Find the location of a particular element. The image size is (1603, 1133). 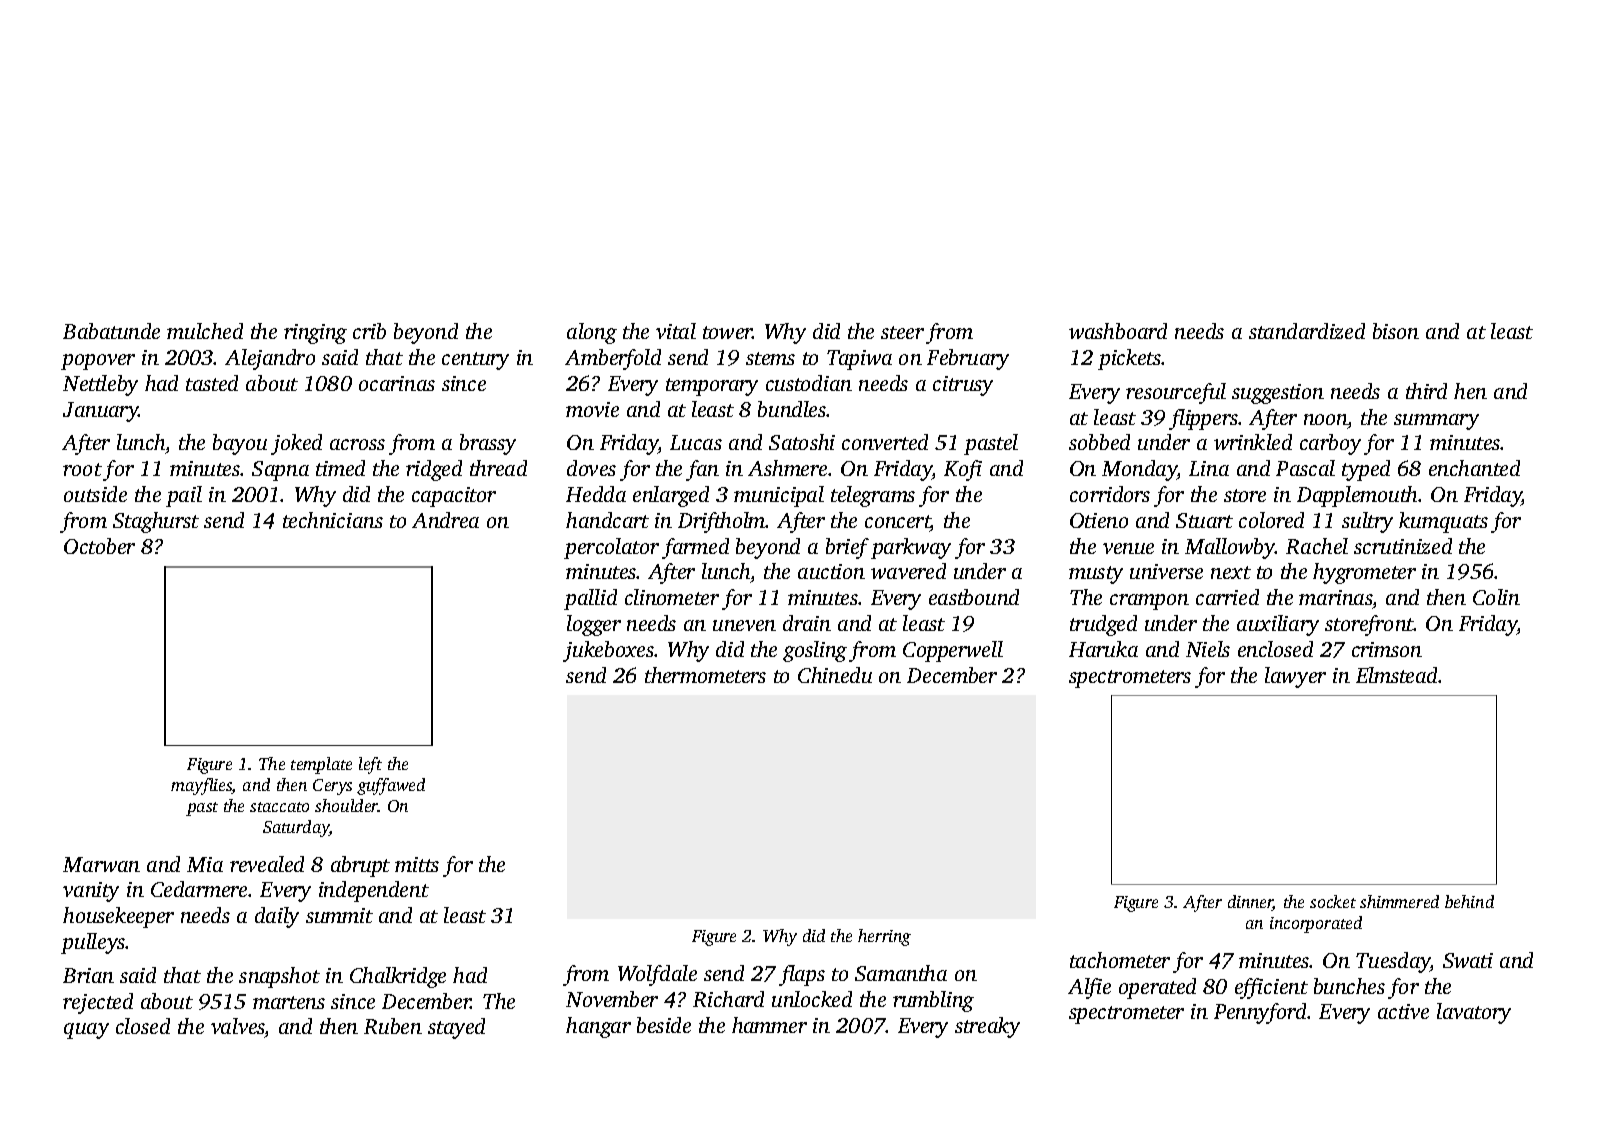

percolator is located at coordinates (611, 548).
